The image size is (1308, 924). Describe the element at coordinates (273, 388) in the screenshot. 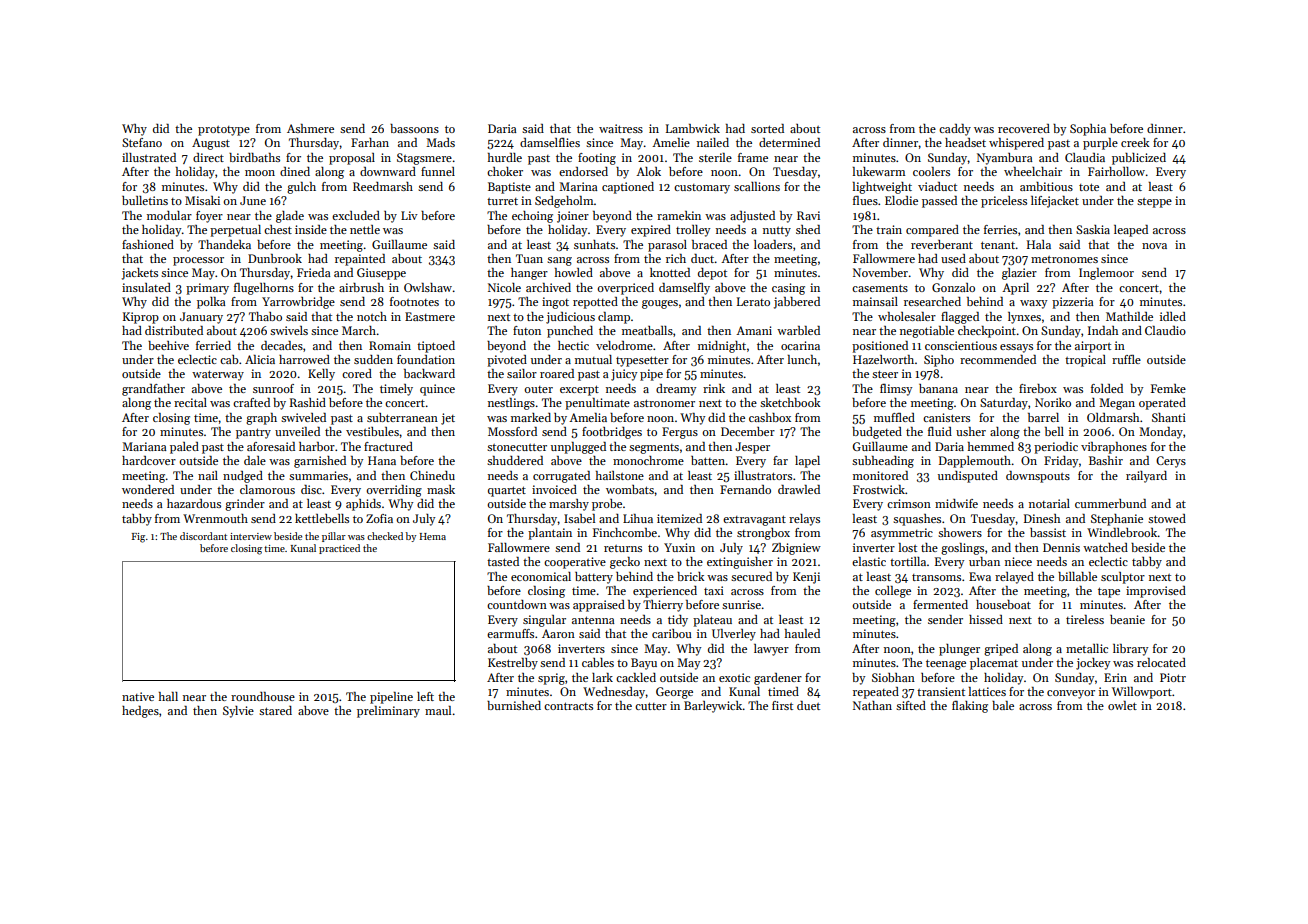

I see `sunroof` at that location.
